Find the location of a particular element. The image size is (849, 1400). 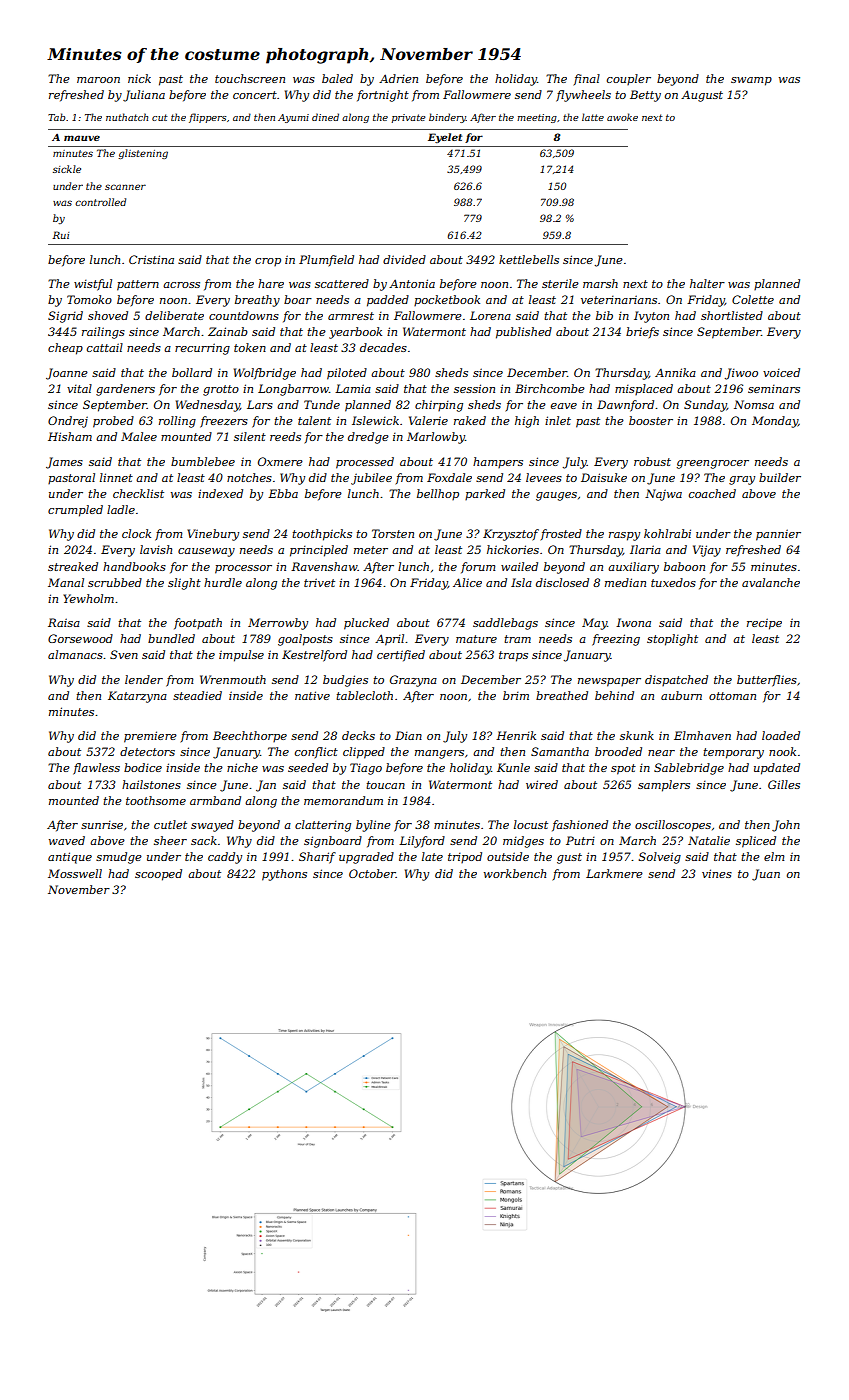

avalanche is located at coordinates (771, 582).
